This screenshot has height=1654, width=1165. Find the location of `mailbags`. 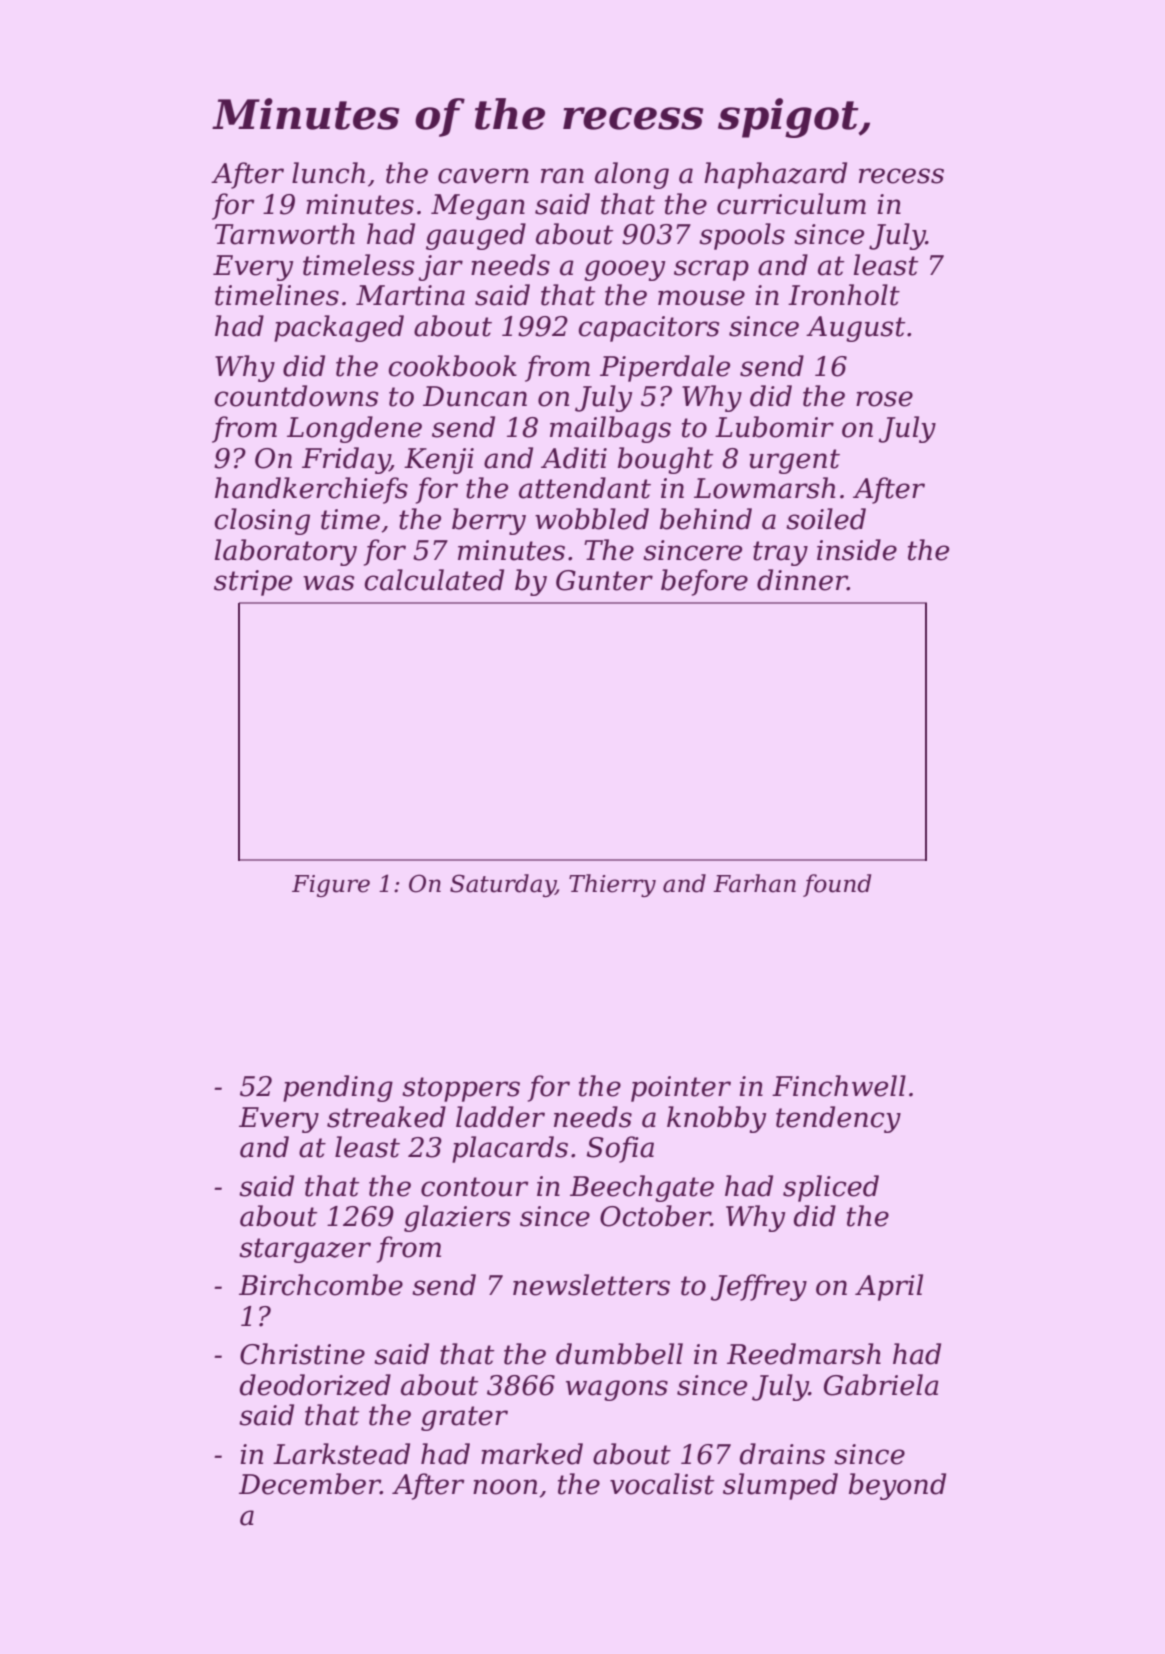

mailbags is located at coordinates (610, 429).
